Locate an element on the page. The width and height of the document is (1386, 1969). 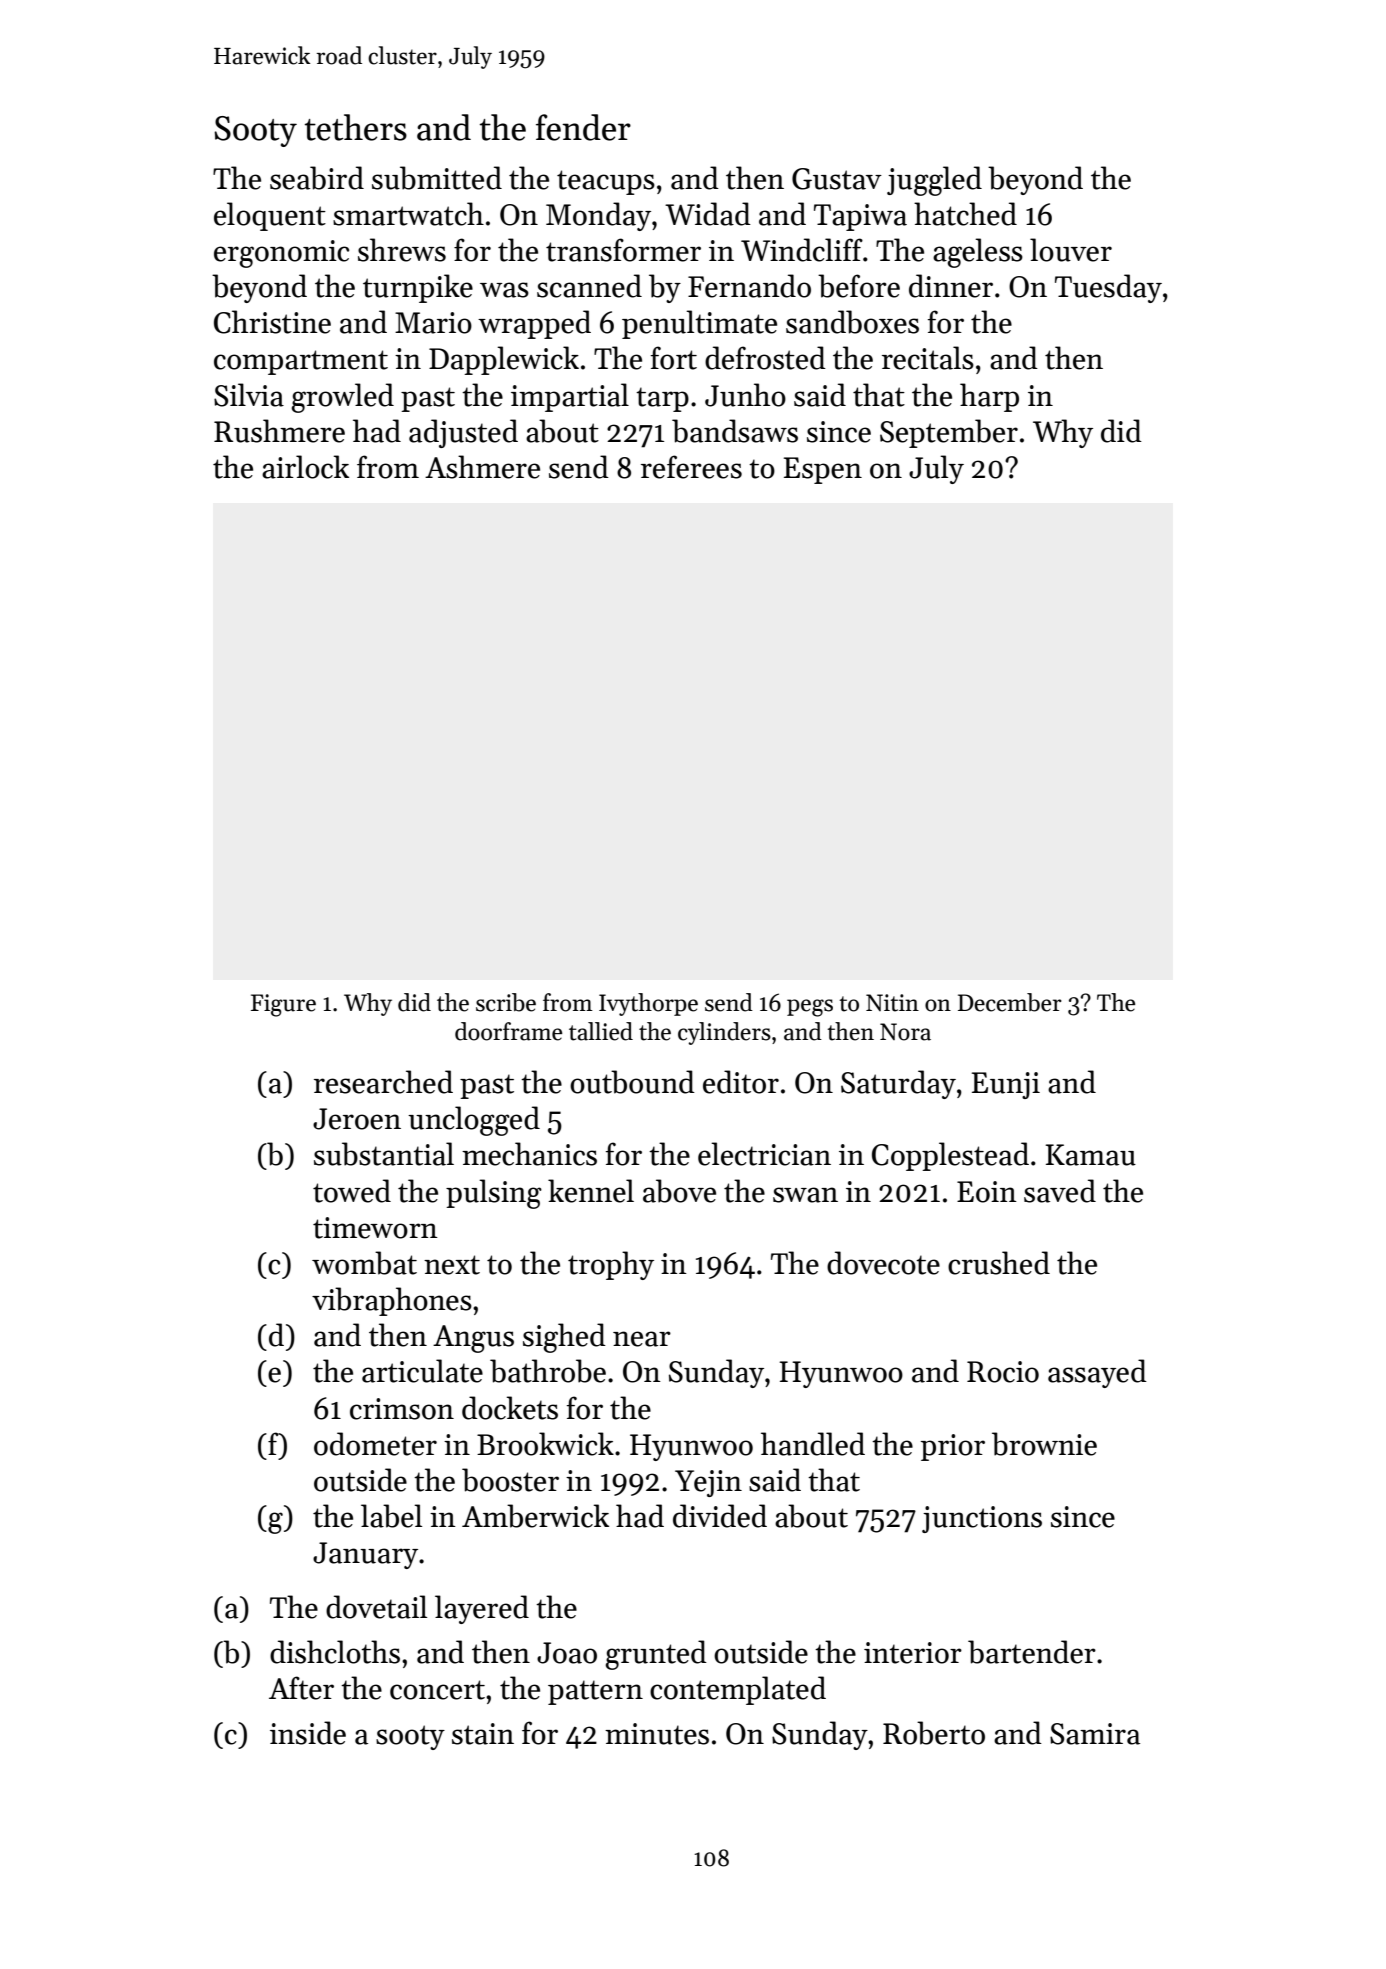
After is located at coordinates (301, 1688).
